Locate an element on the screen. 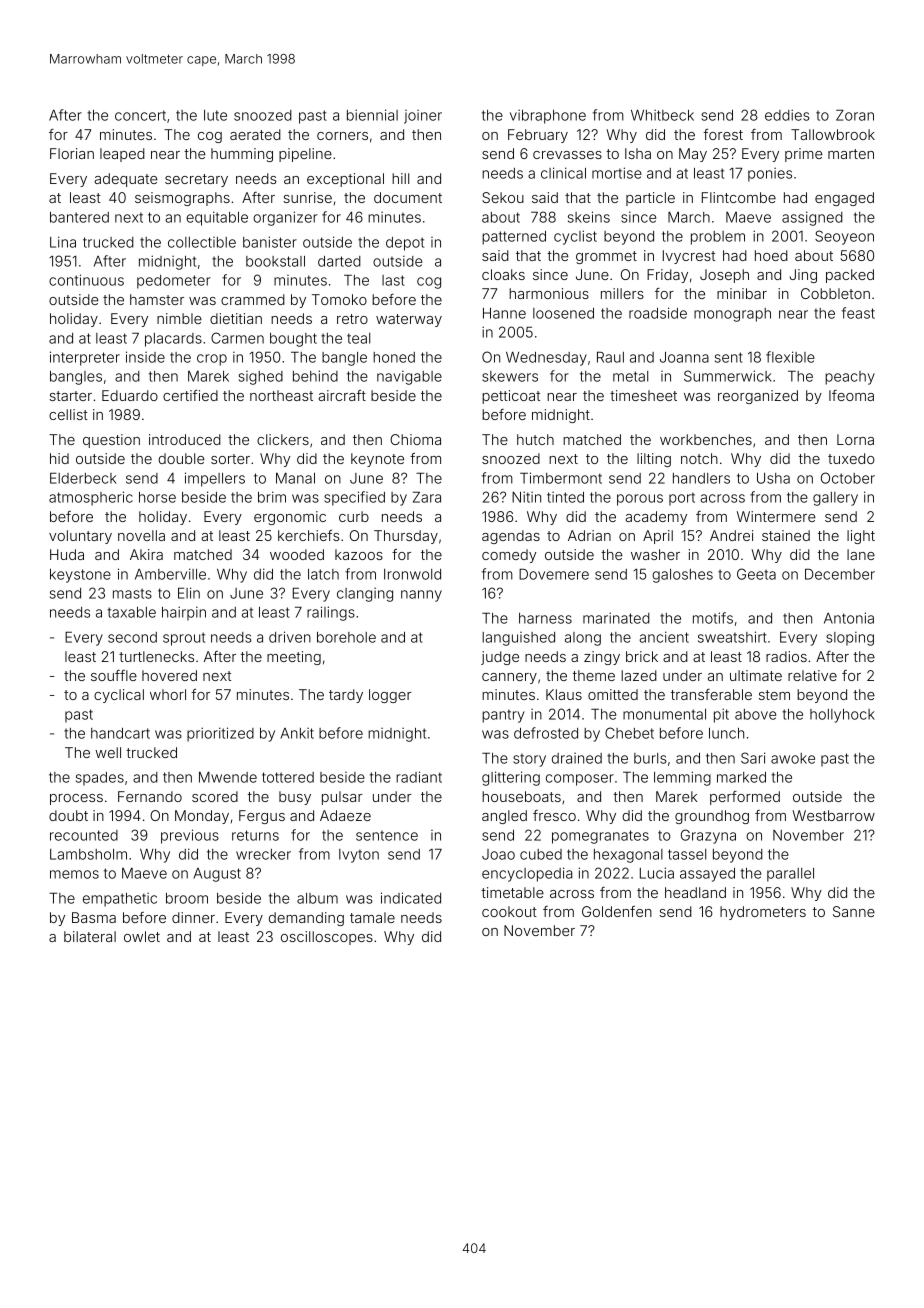  Jing is located at coordinates (803, 276).
